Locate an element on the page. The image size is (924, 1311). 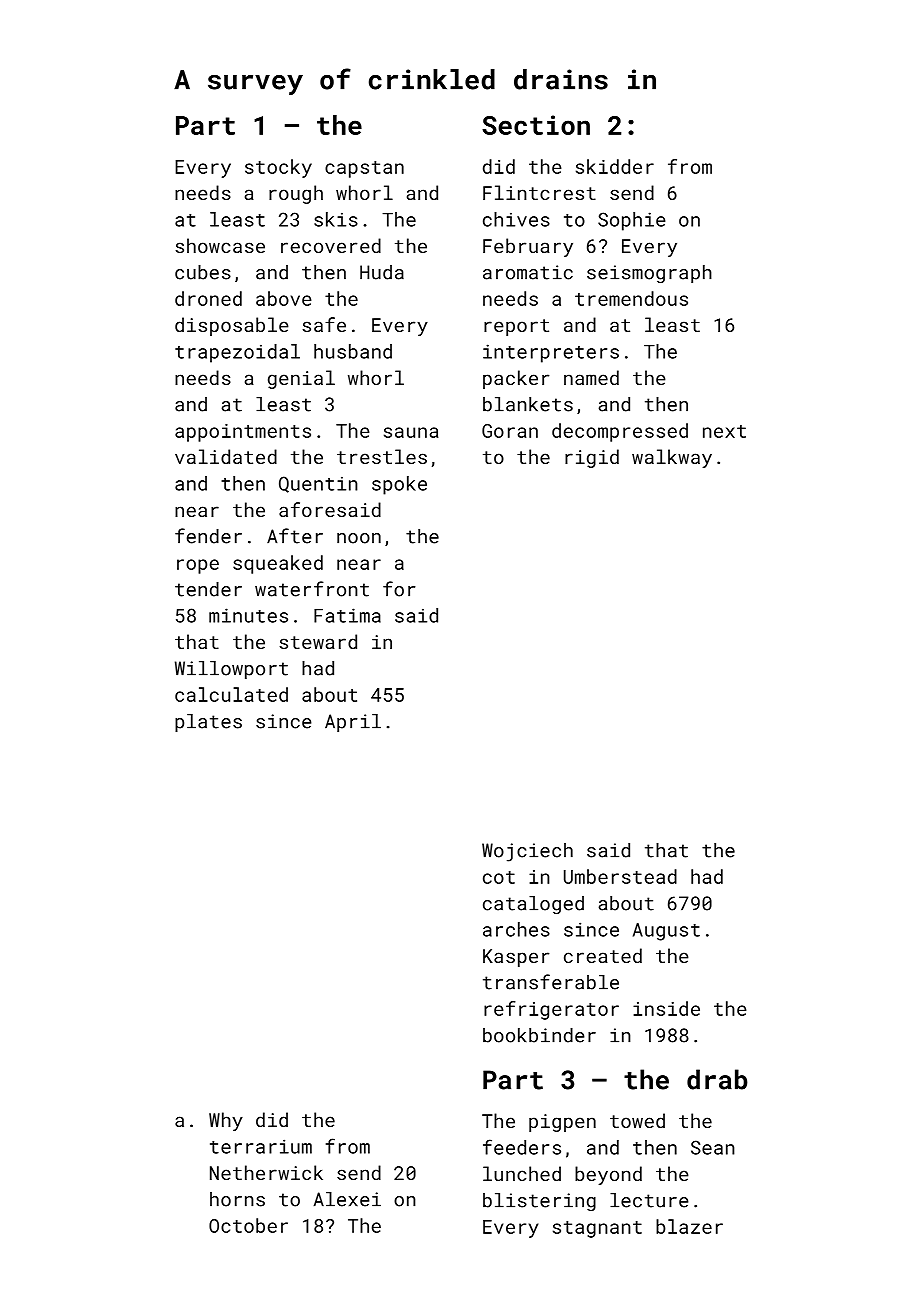
stocky is located at coordinates (278, 168).
